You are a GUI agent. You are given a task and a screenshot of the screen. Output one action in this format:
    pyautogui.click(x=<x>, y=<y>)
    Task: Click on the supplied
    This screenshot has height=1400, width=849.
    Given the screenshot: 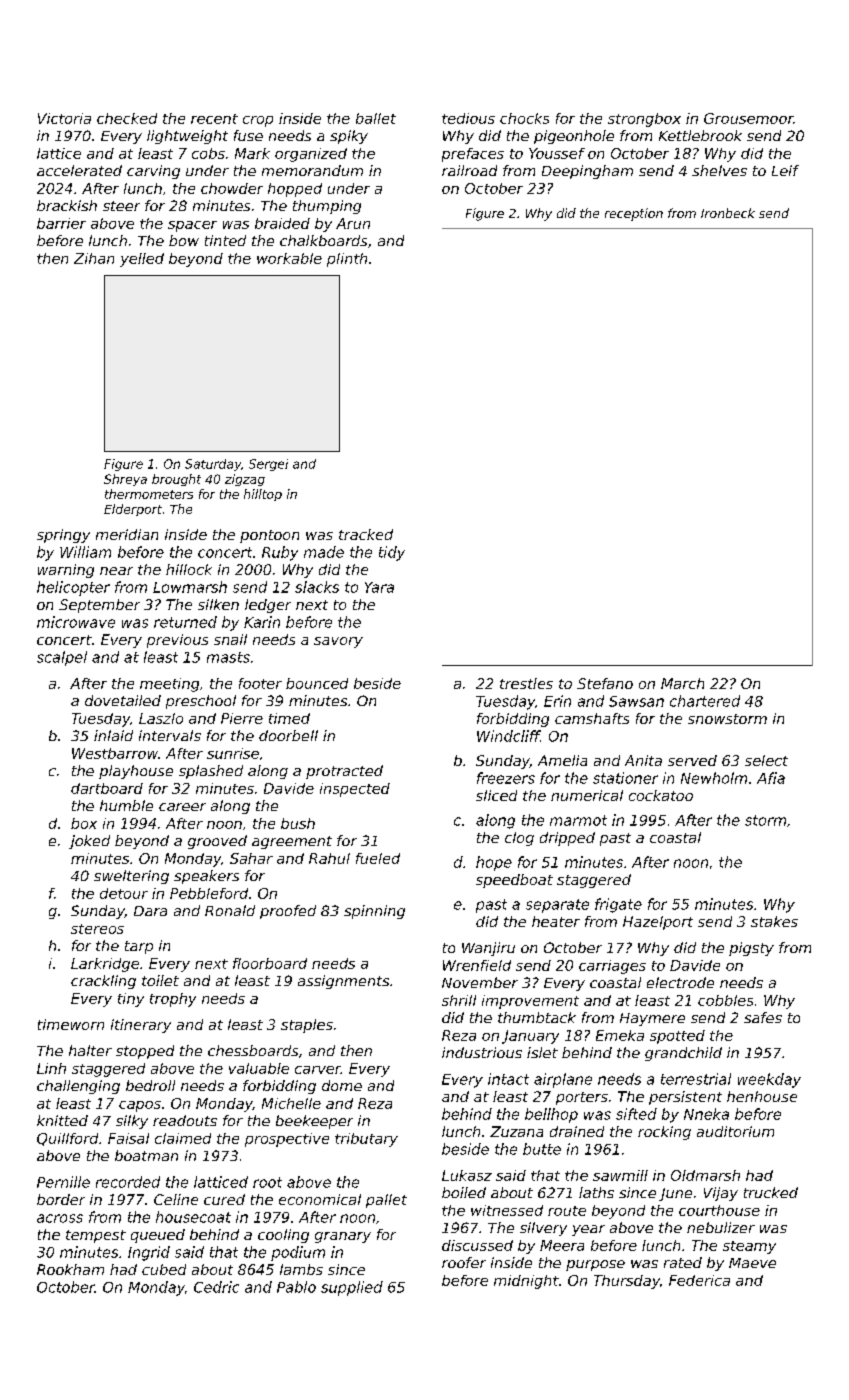 What is the action you would take?
    pyautogui.click(x=352, y=1288)
